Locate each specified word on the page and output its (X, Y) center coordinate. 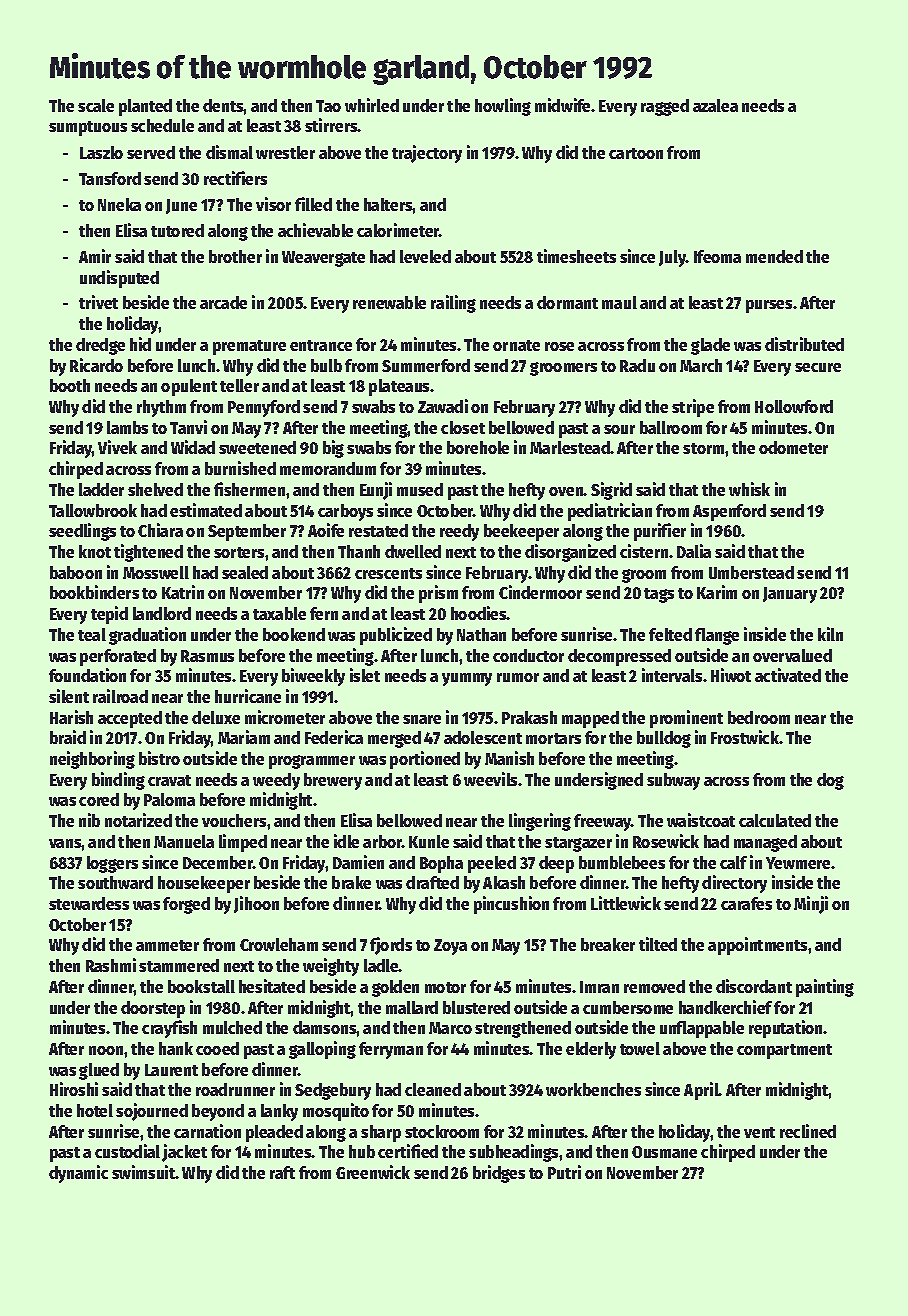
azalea (715, 105)
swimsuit (144, 1172)
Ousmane (664, 1152)
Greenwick (373, 1172)
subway (673, 781)
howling (503, 107)
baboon (76, 572)
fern (324, 613)
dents (223, 105)
